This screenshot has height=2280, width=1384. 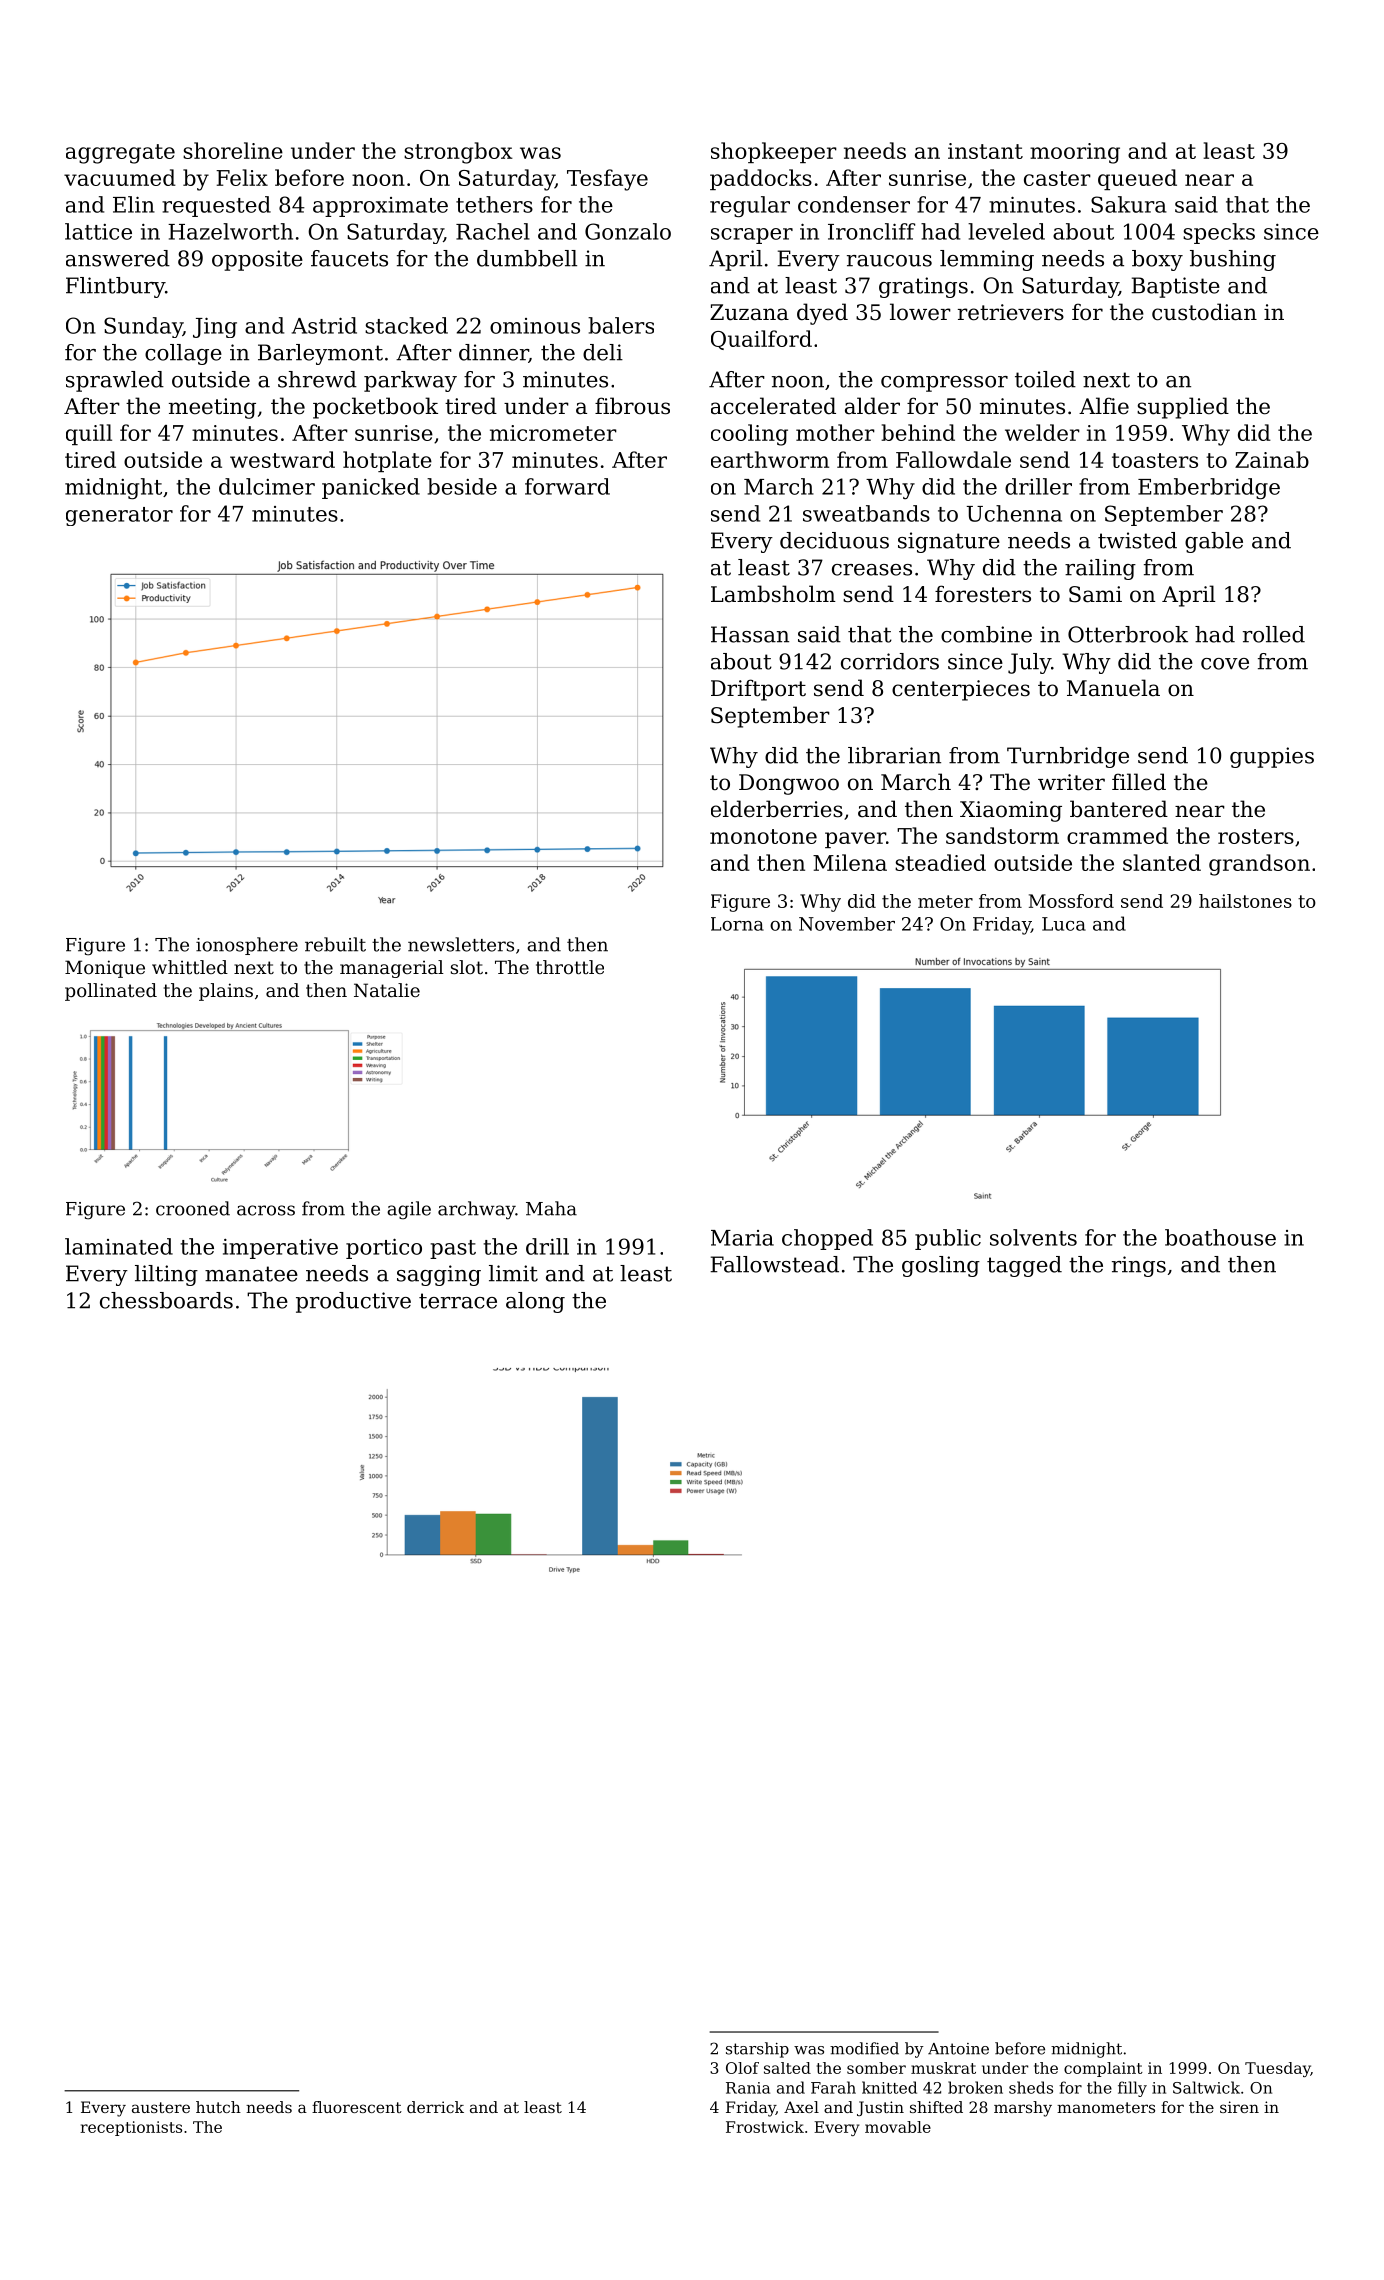 What do you see at coordinates (1103, 2069) in the screenshot?
I see `complaint` at bounding box center [1103, 2069].
